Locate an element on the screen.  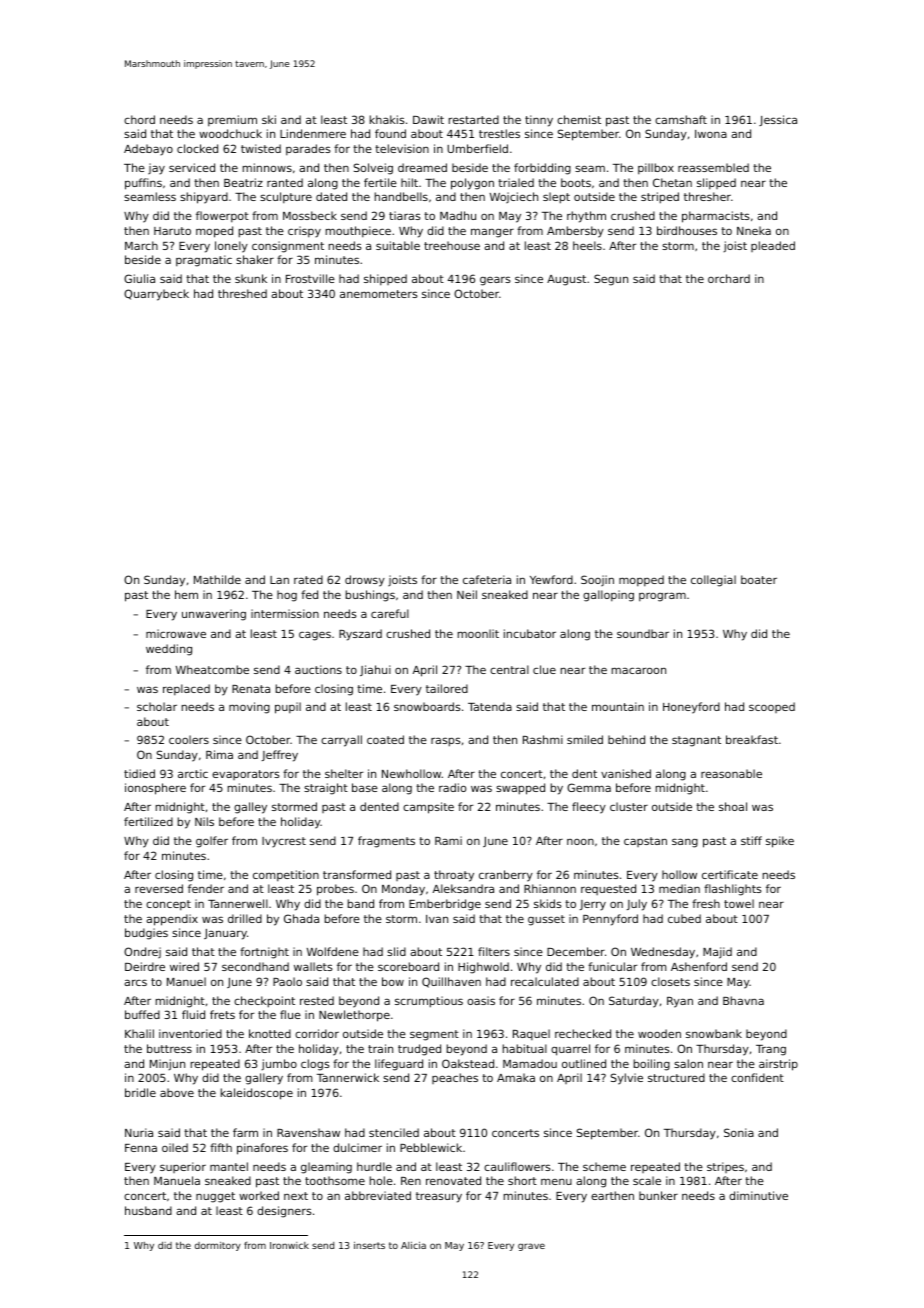
pleaded is located at coordinates (773, 246).
